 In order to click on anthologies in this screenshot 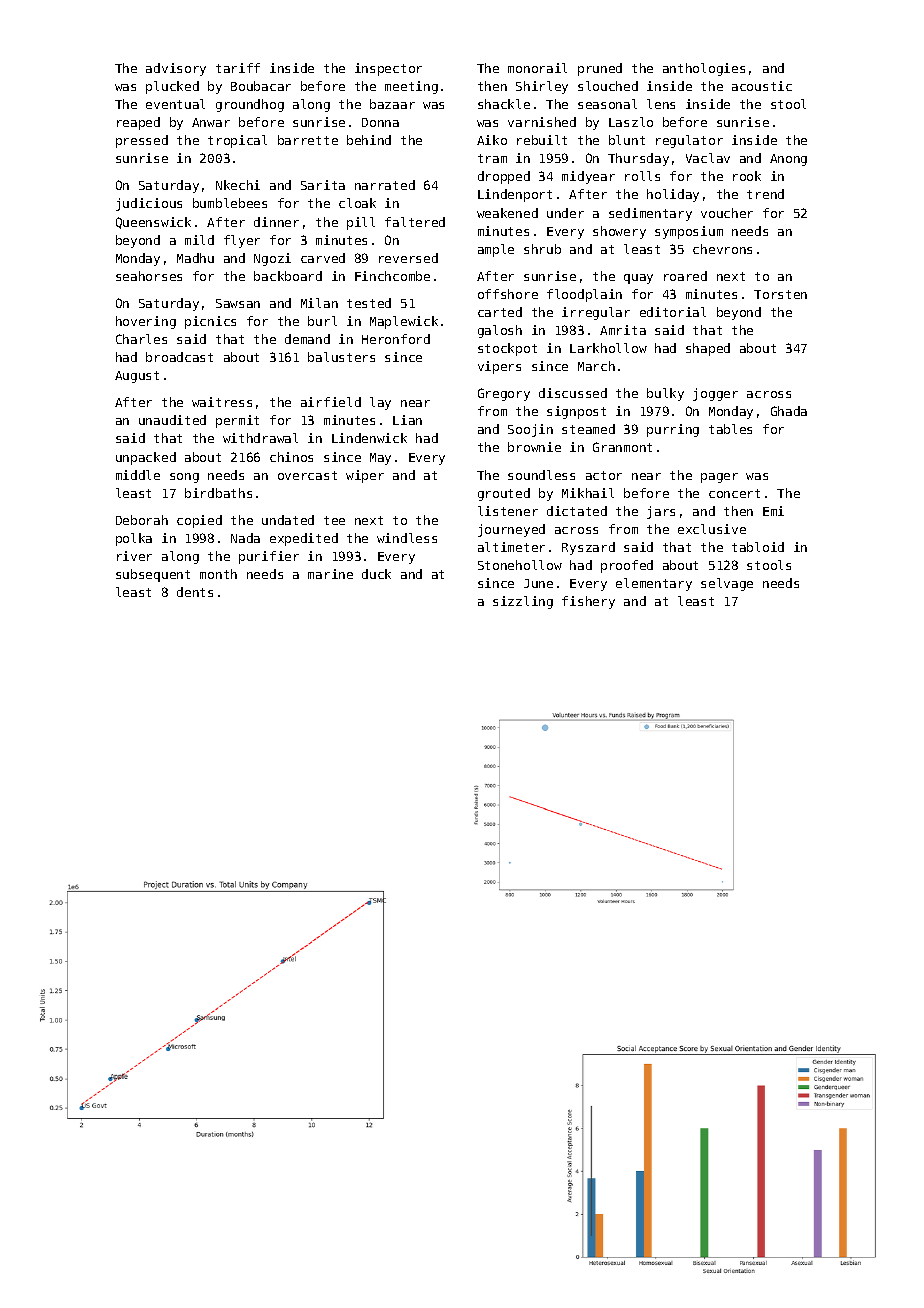, I will do `click(704, 69)`.
